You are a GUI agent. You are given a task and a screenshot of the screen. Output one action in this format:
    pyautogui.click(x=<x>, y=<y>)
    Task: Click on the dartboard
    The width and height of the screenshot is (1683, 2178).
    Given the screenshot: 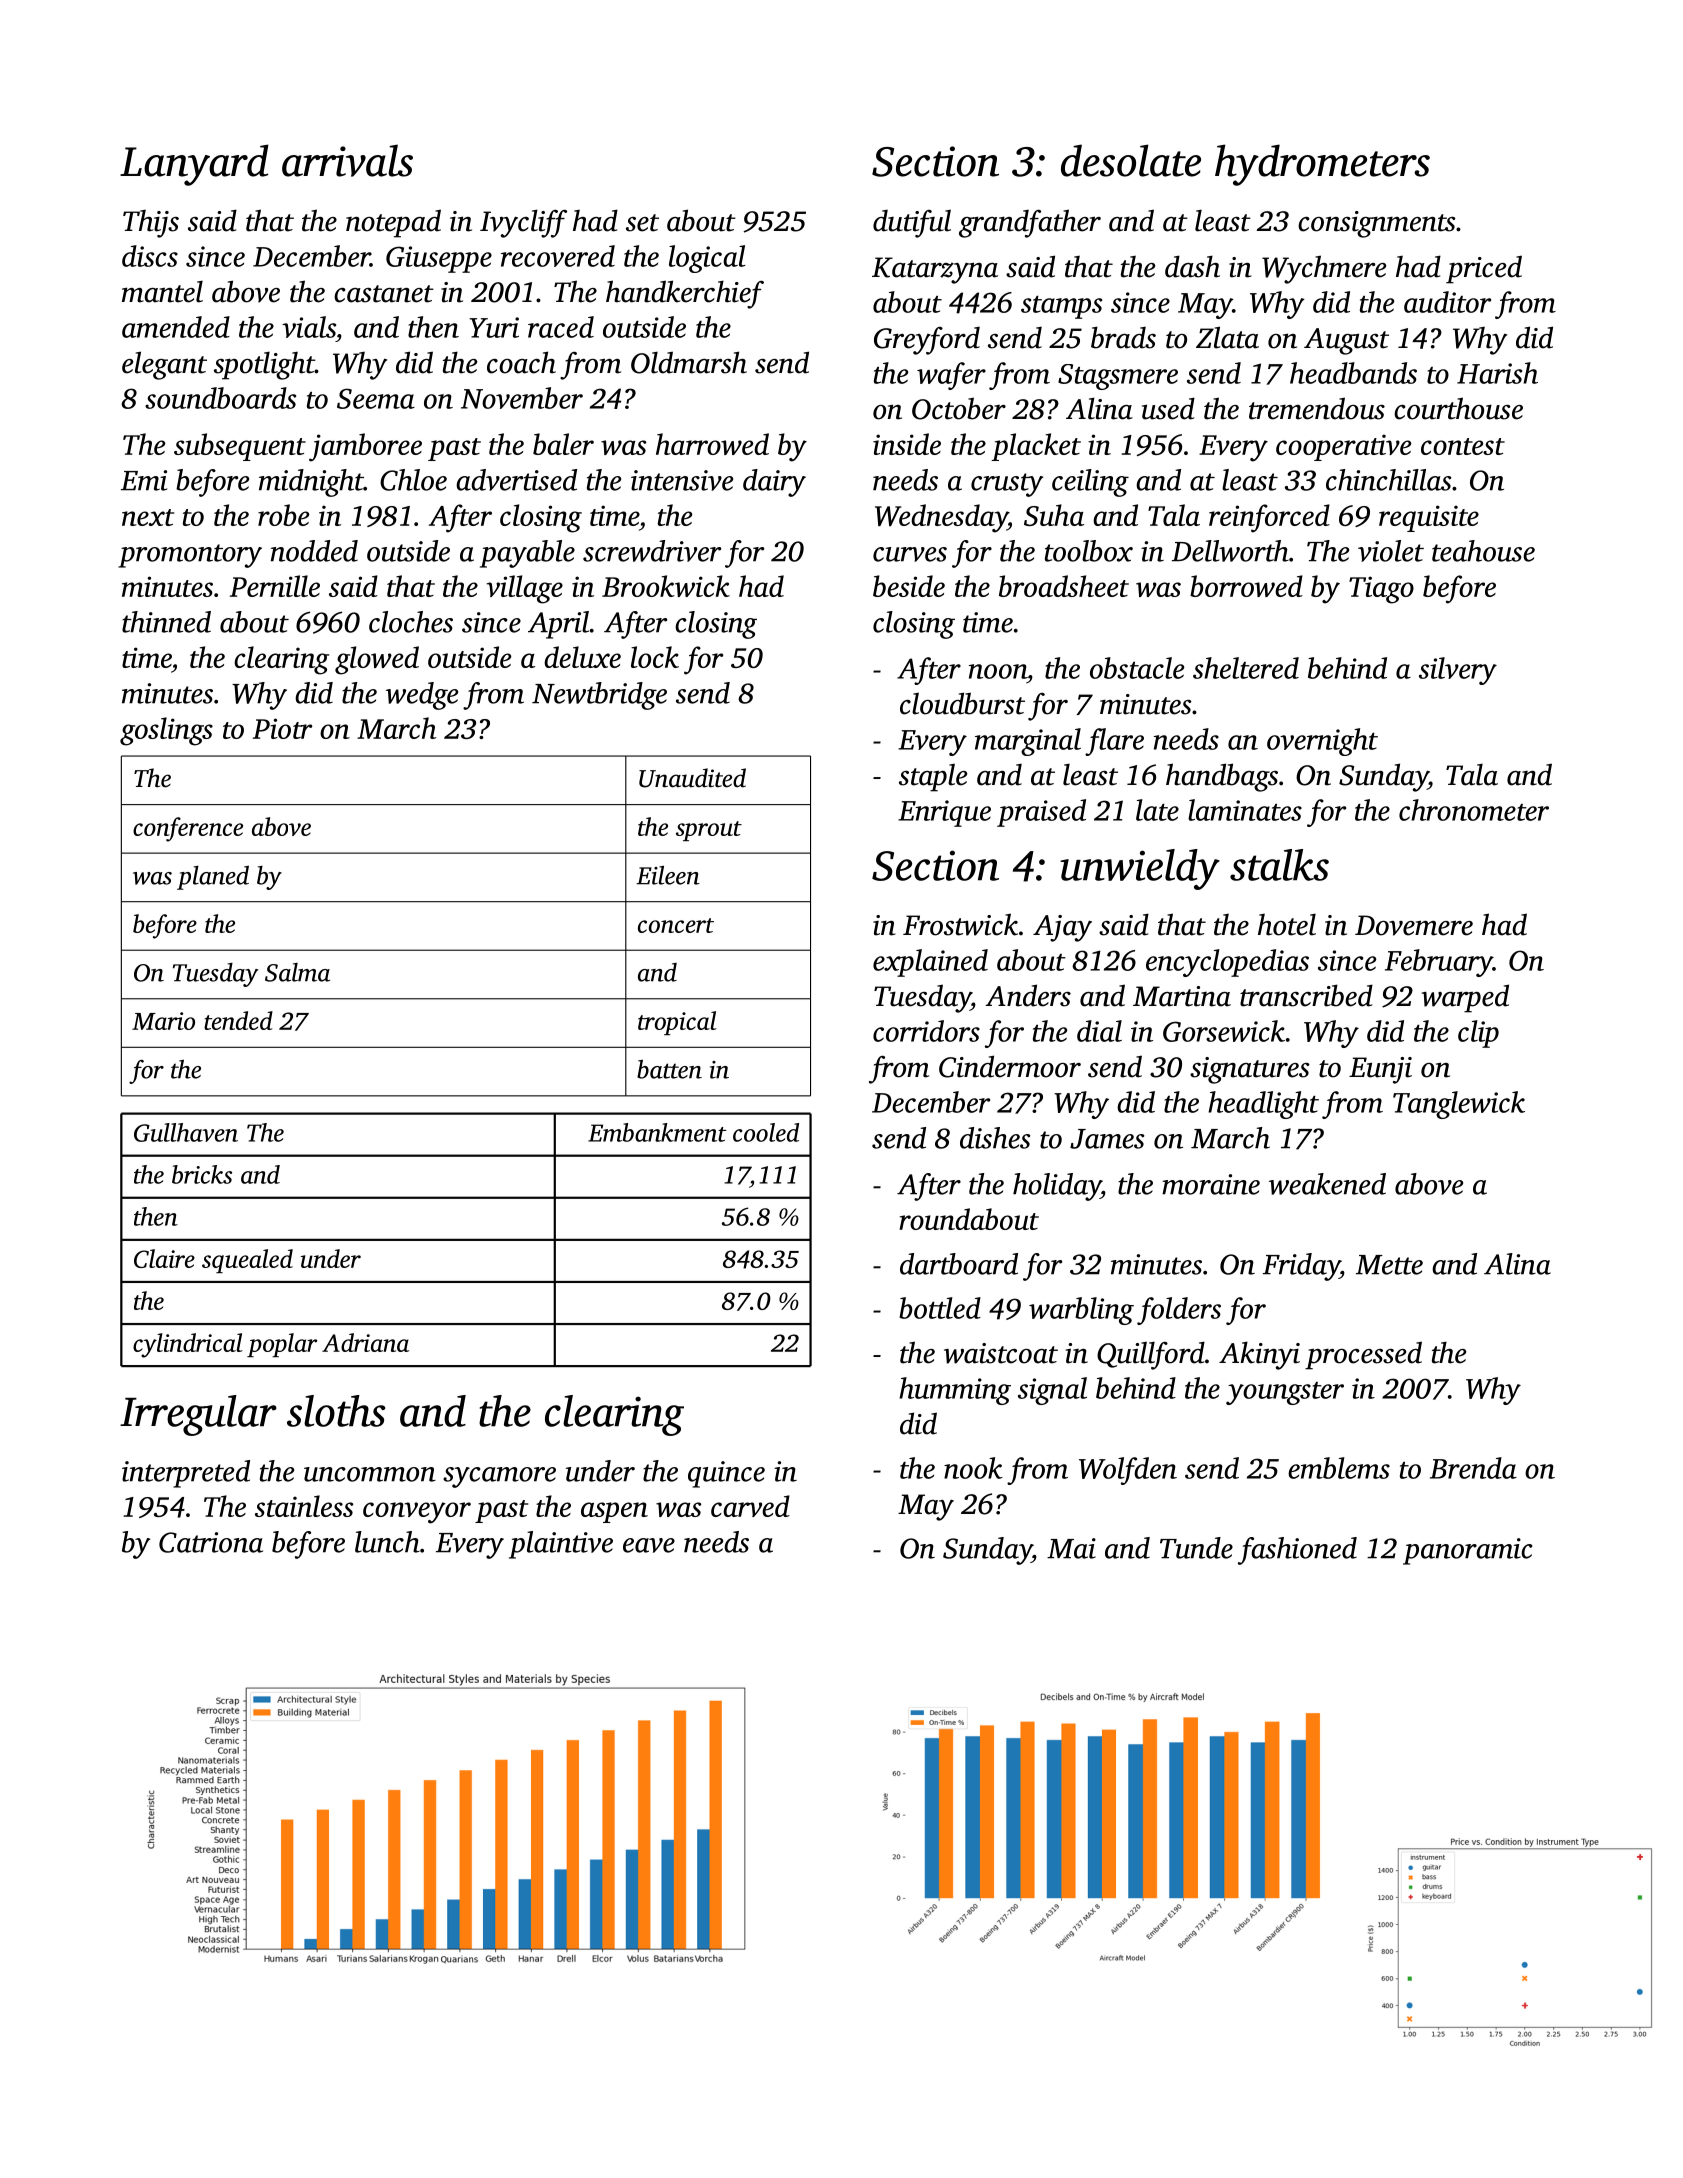 What is the action you would take?
    pyautogui.click(x=959, y=1264)
